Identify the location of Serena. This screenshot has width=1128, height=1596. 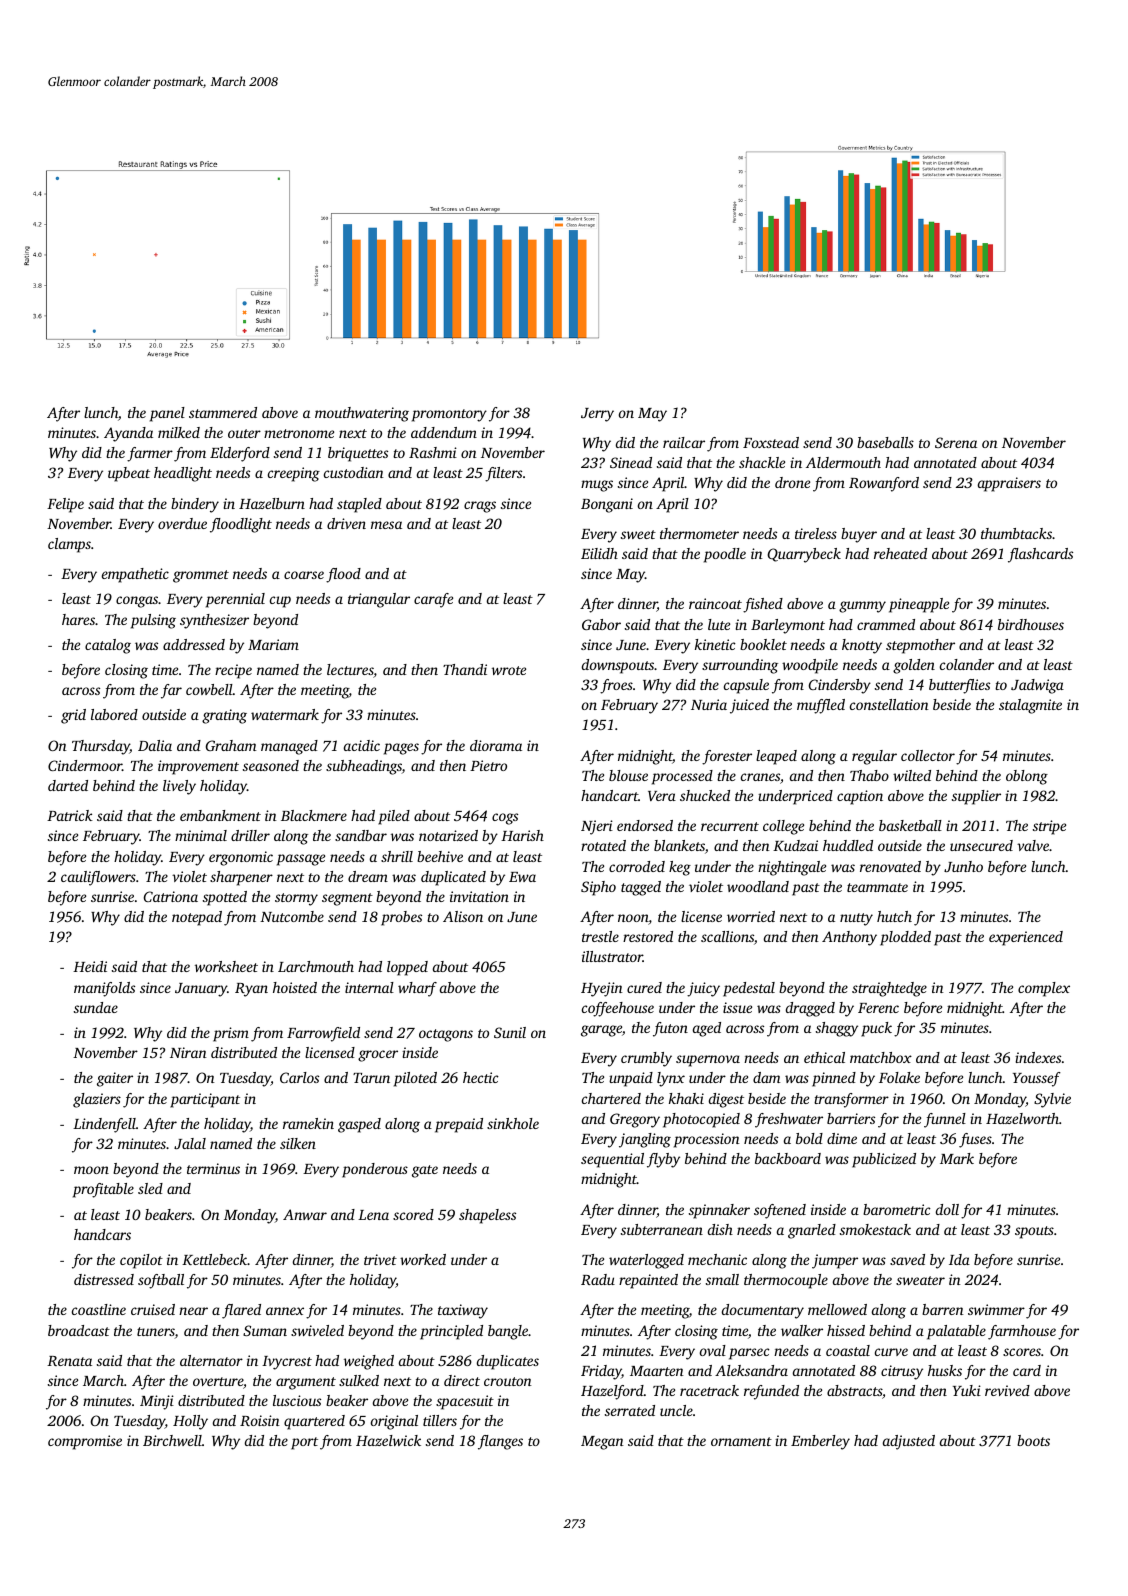
(956, 442).
